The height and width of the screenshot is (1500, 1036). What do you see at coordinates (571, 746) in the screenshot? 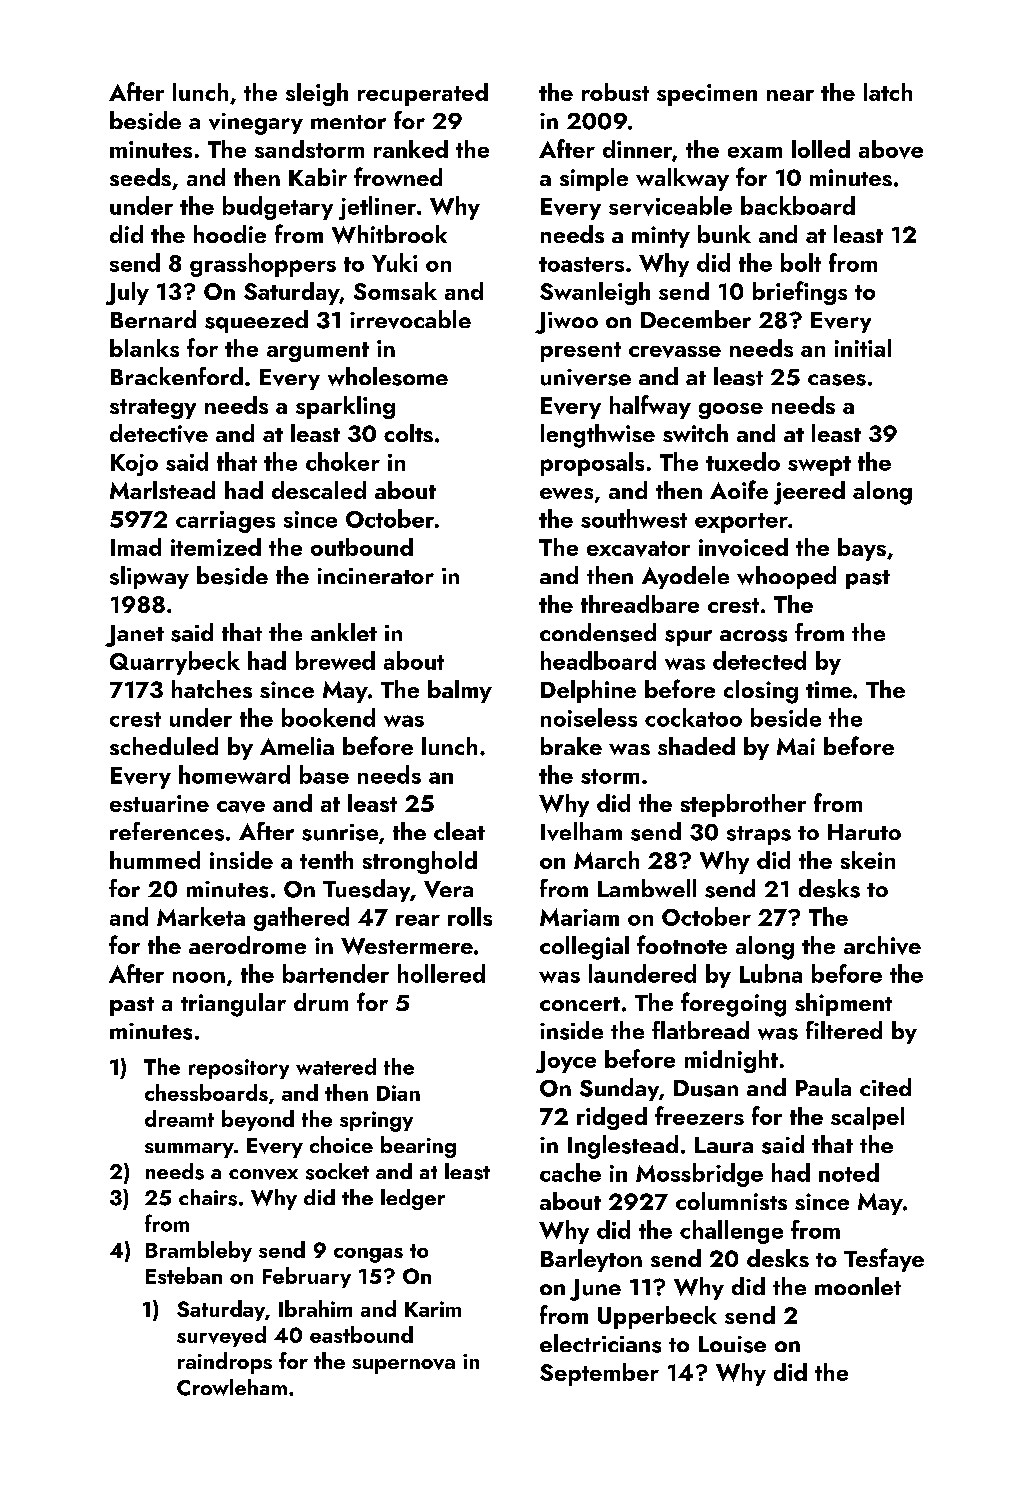
I see `brake` at bounding box center [571, 746].
